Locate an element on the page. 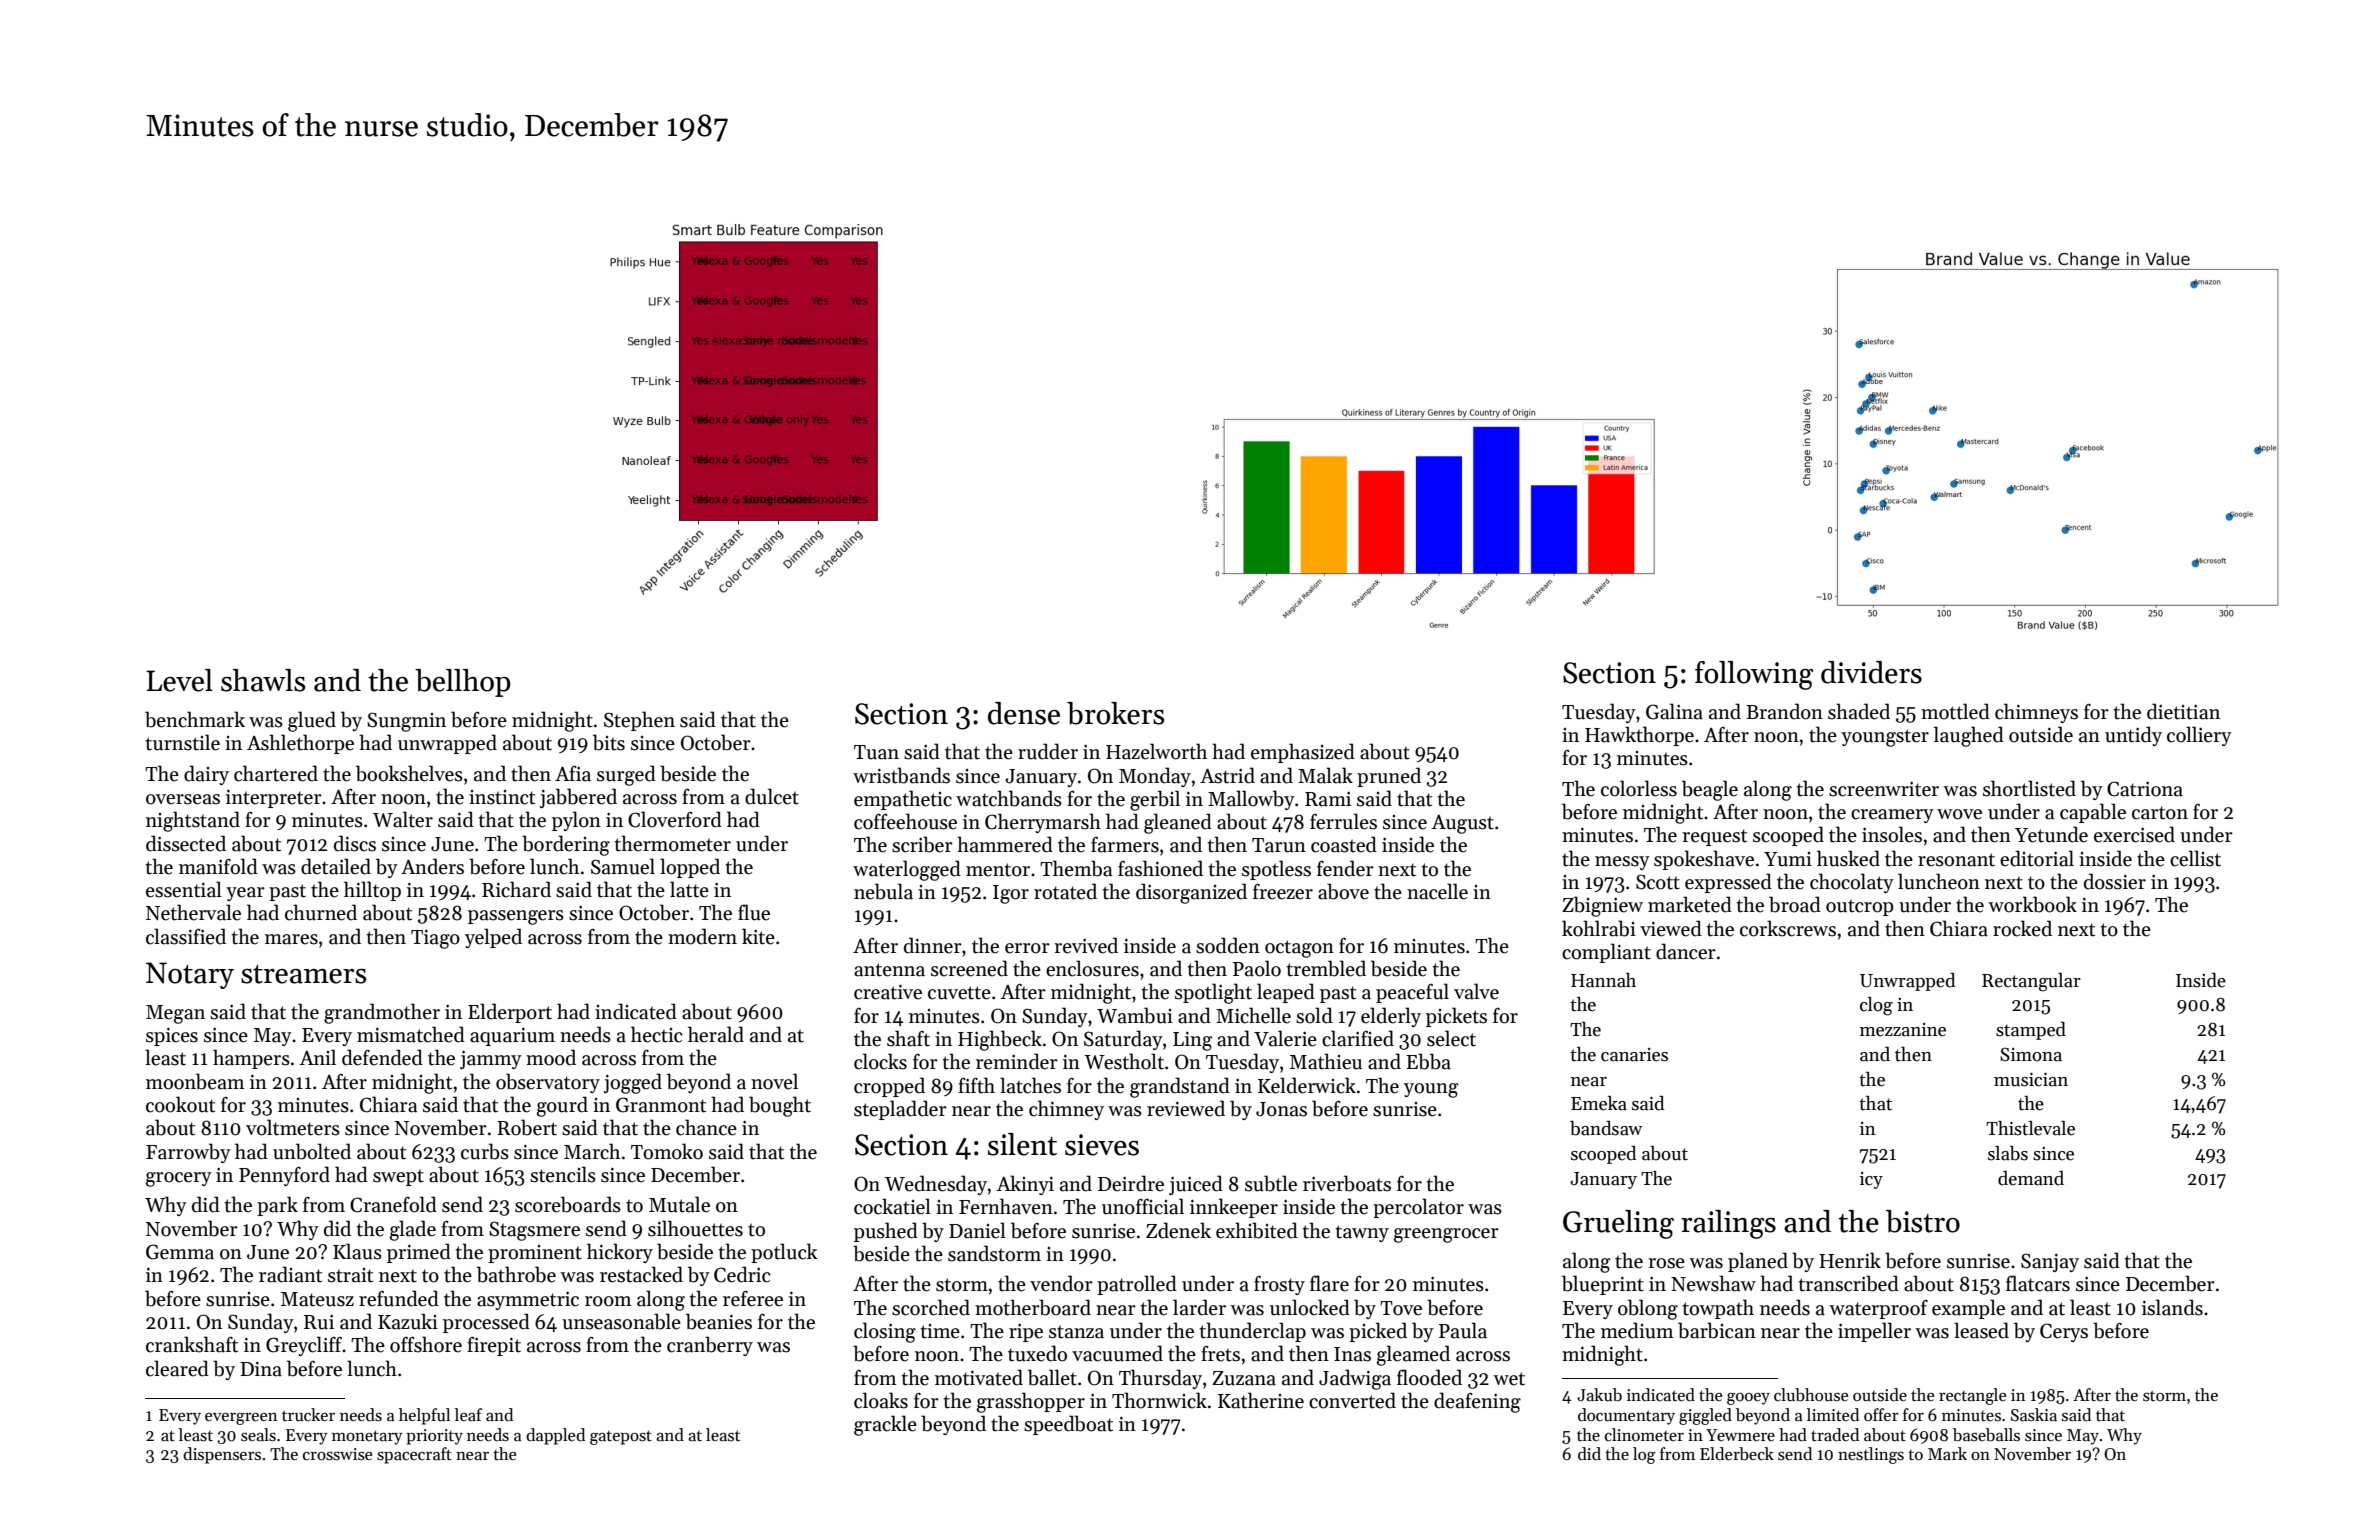 This image has width=2380, height=1540. baseballs is located at coordinates (1986, 1435).
